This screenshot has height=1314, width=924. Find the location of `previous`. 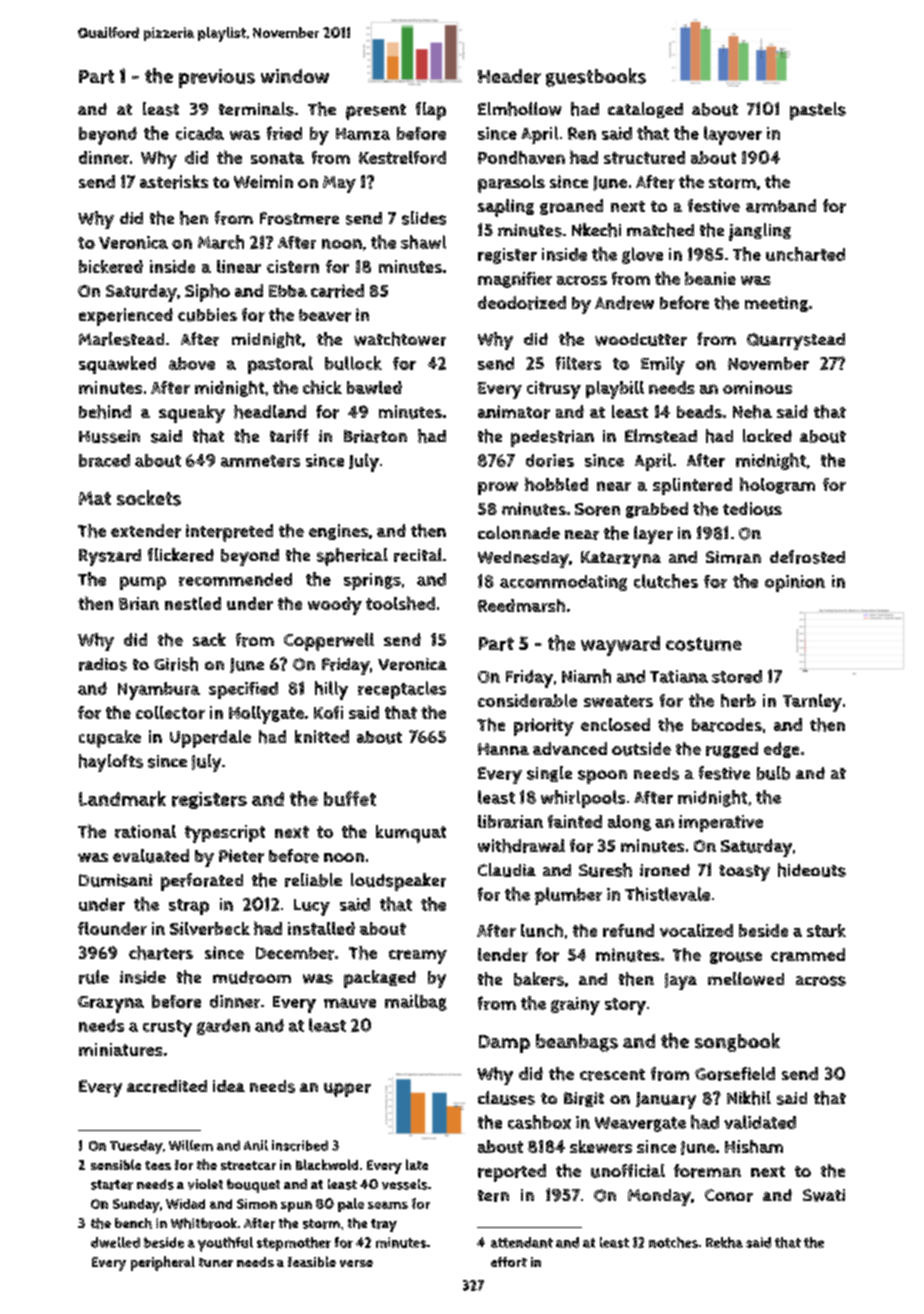

previous is located at coordinates (217, 78).
